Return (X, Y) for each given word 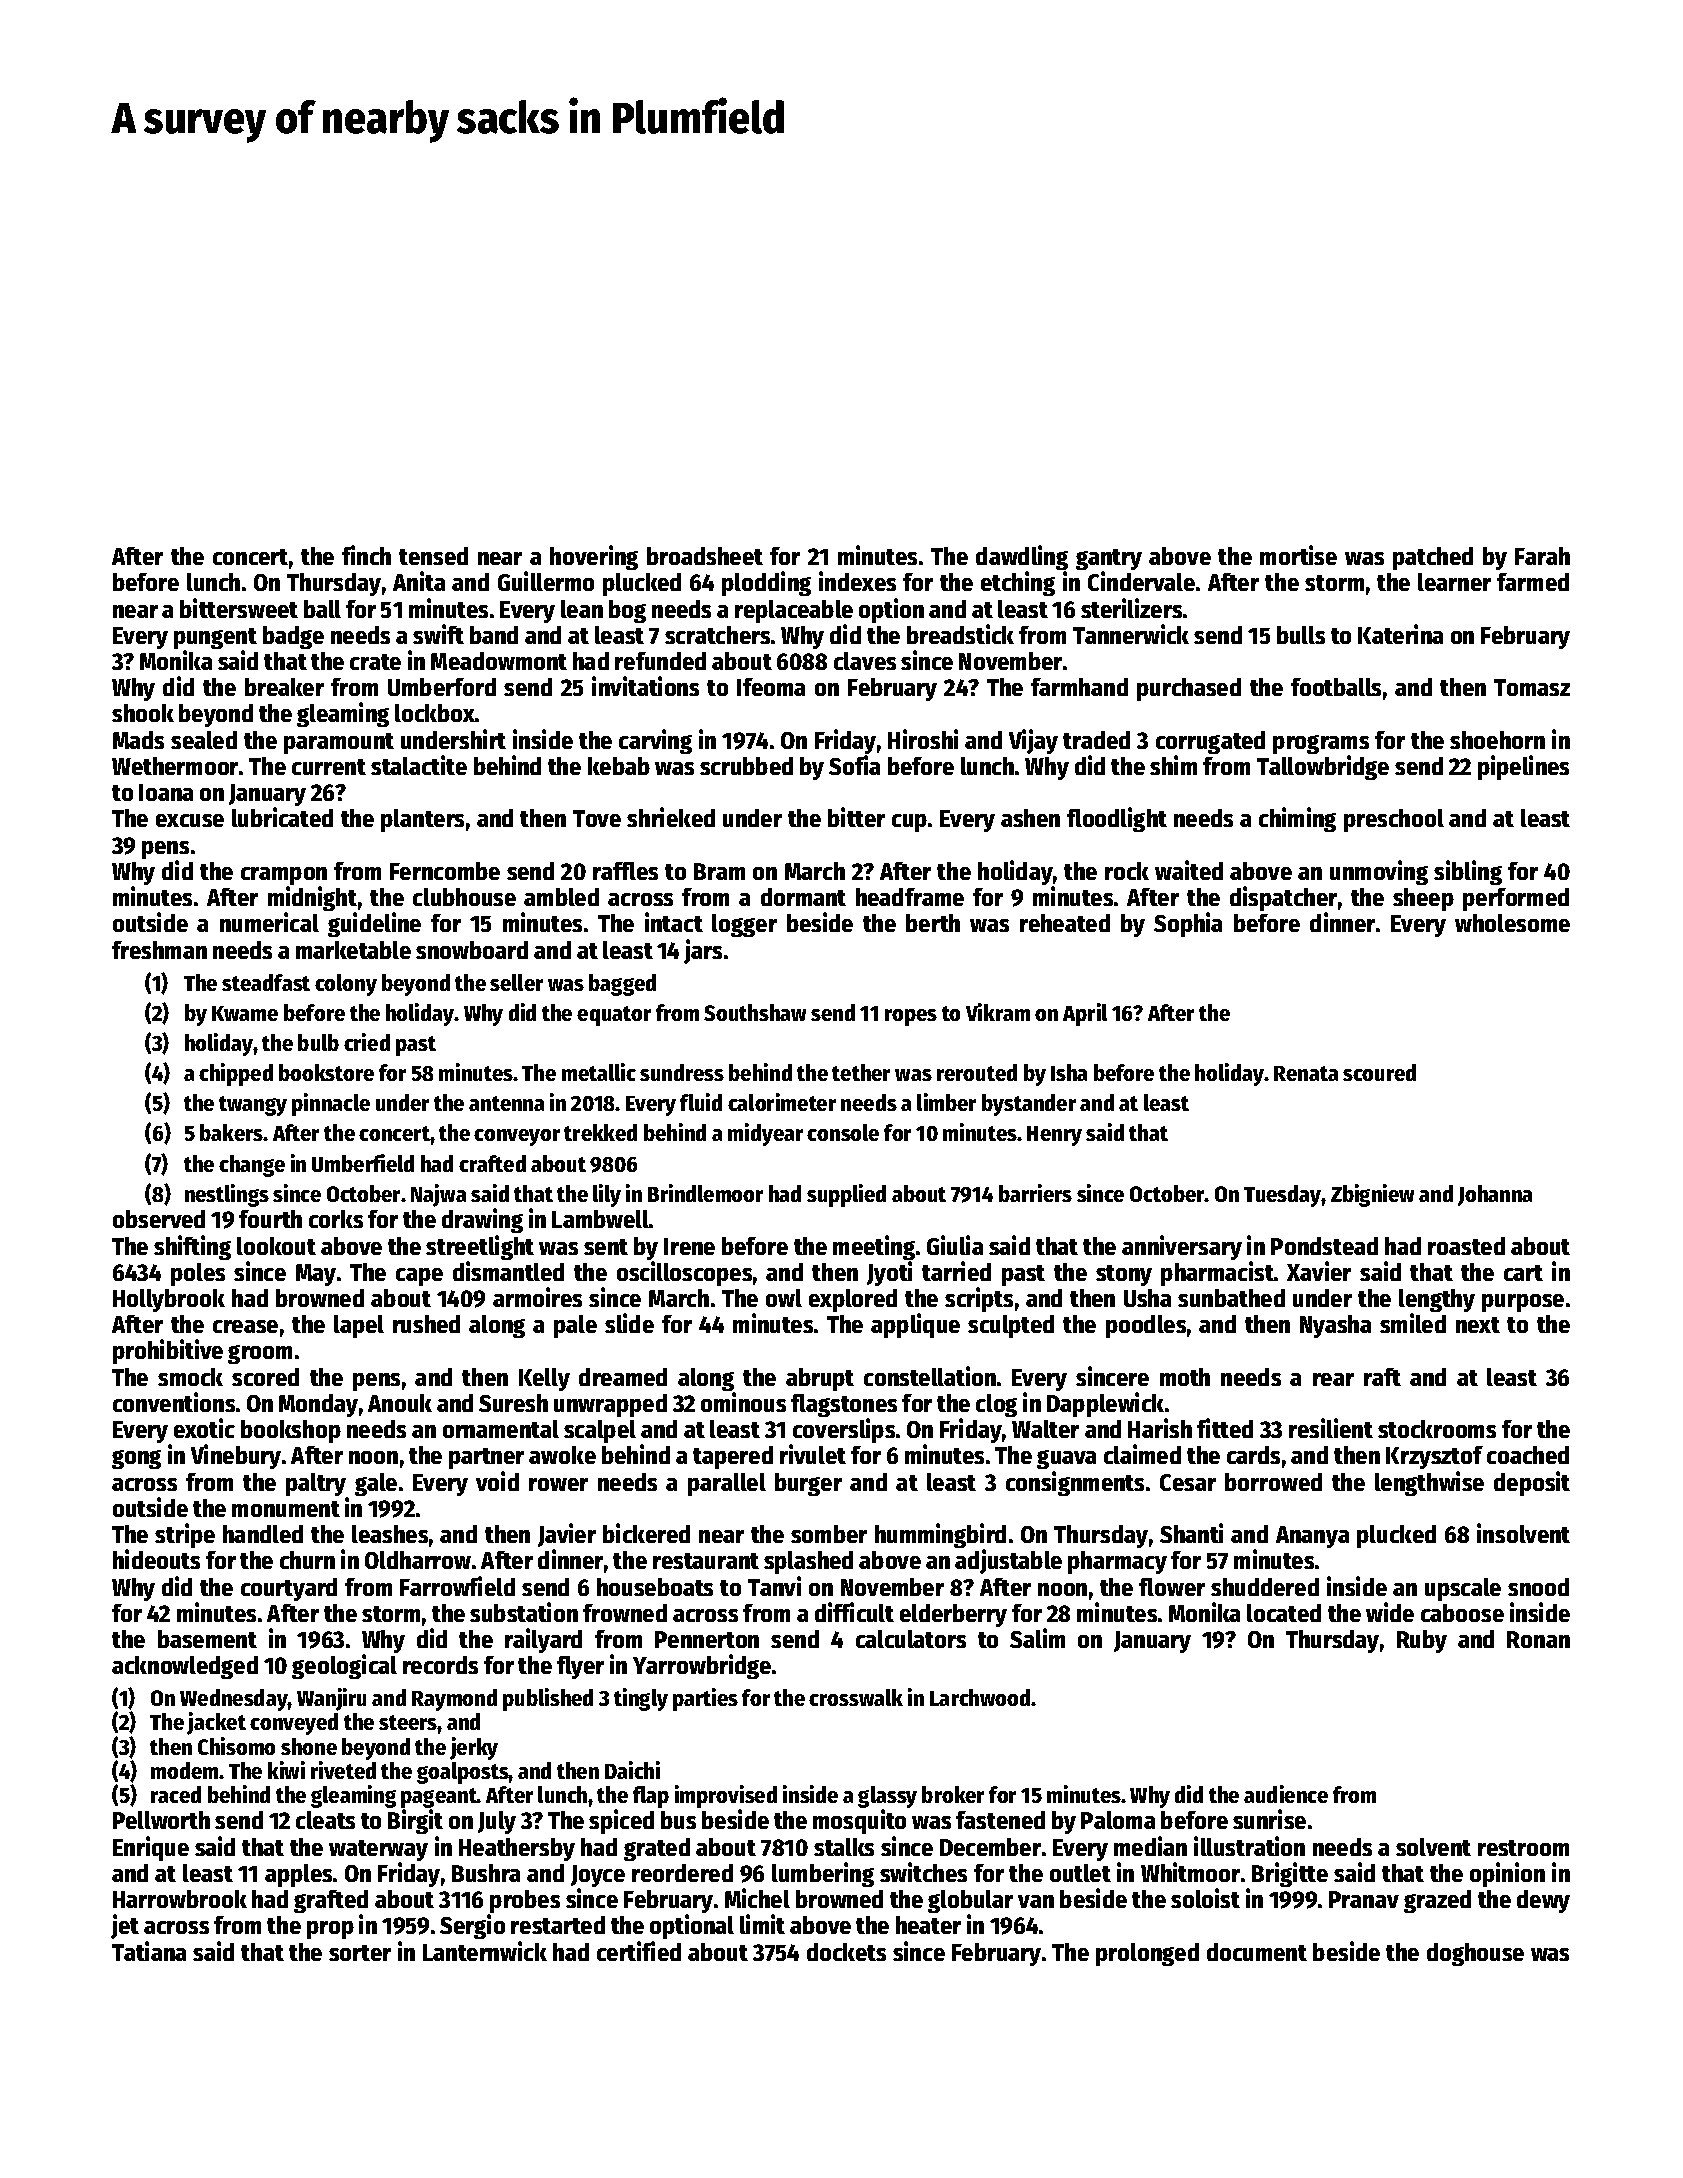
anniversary (1182, 1247)
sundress (682, 1072)
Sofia (854, 765)
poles (198, 1274)
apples (298, 1875)
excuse (190, 820)
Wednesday (234, 1700)
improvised (726, 1796)
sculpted (1011, 1326)
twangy (253, 1106)
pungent (215, 638)
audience (1286, 1794)
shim (1173, 765)
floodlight (1117, 819)
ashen (1030, 818)
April (1085, 1014)
